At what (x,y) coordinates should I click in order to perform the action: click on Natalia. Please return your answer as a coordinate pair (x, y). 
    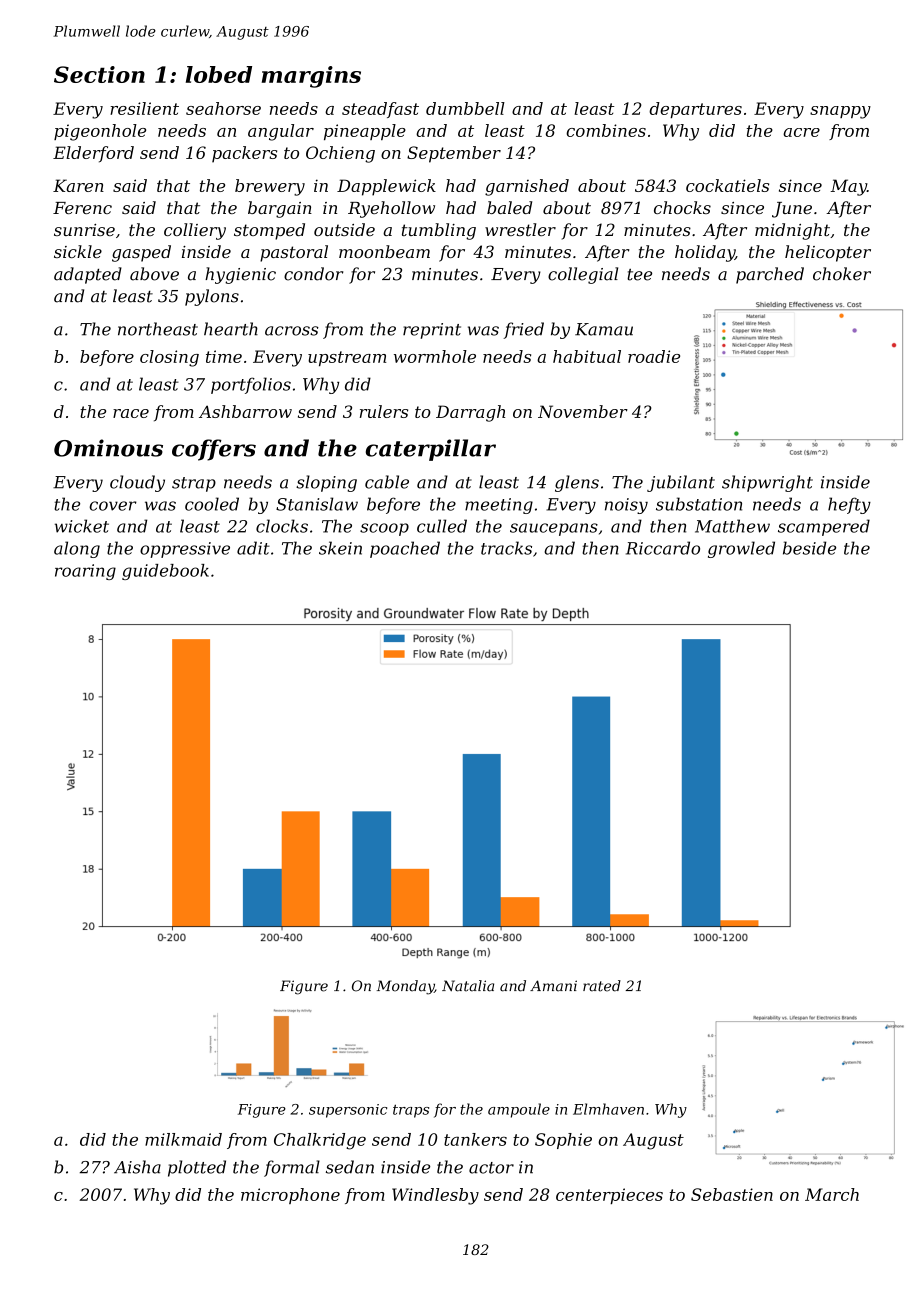
    Looking at the image, I should click on (468, 986).
